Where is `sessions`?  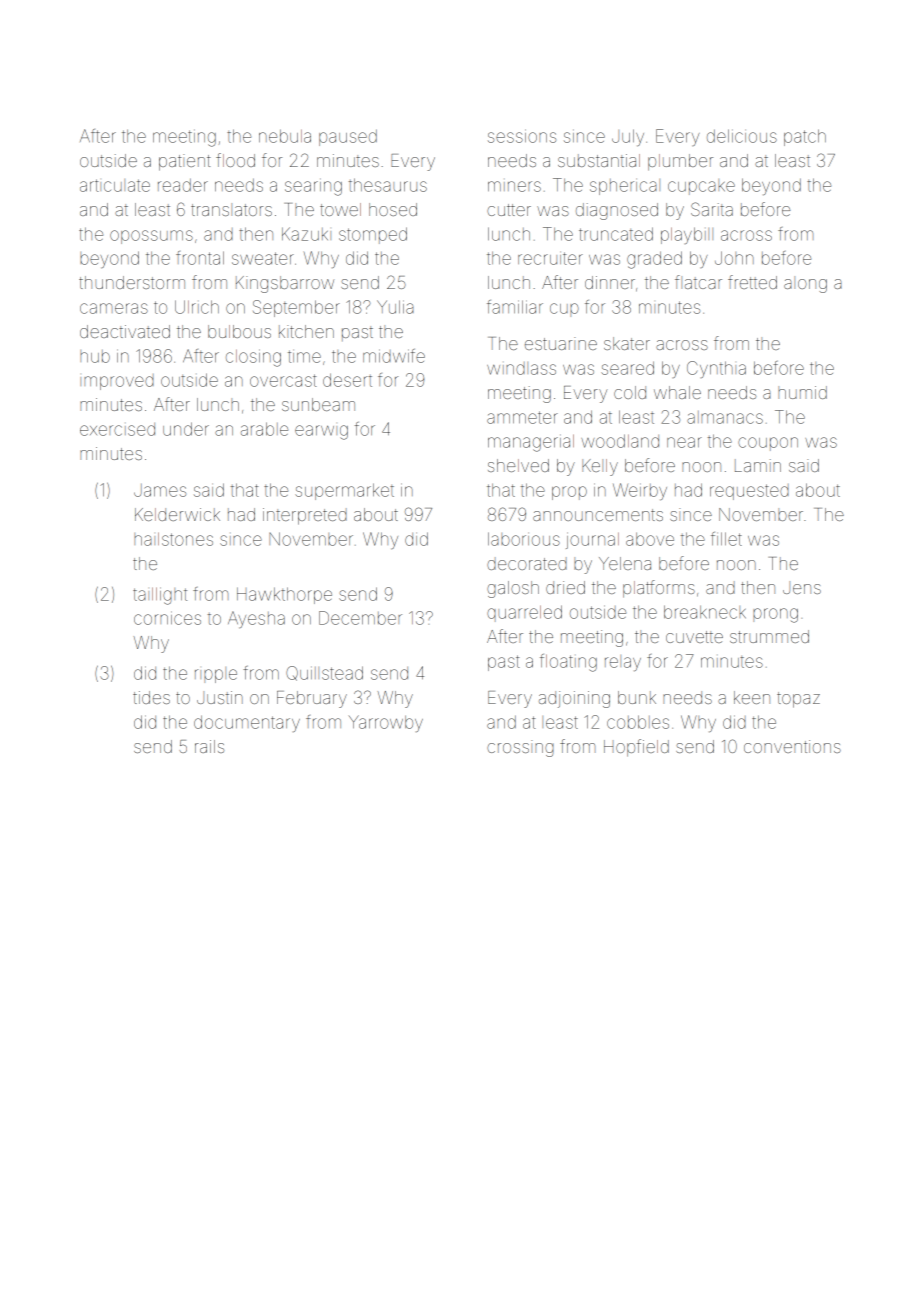
sessions is located at coordinates (522, 136).
